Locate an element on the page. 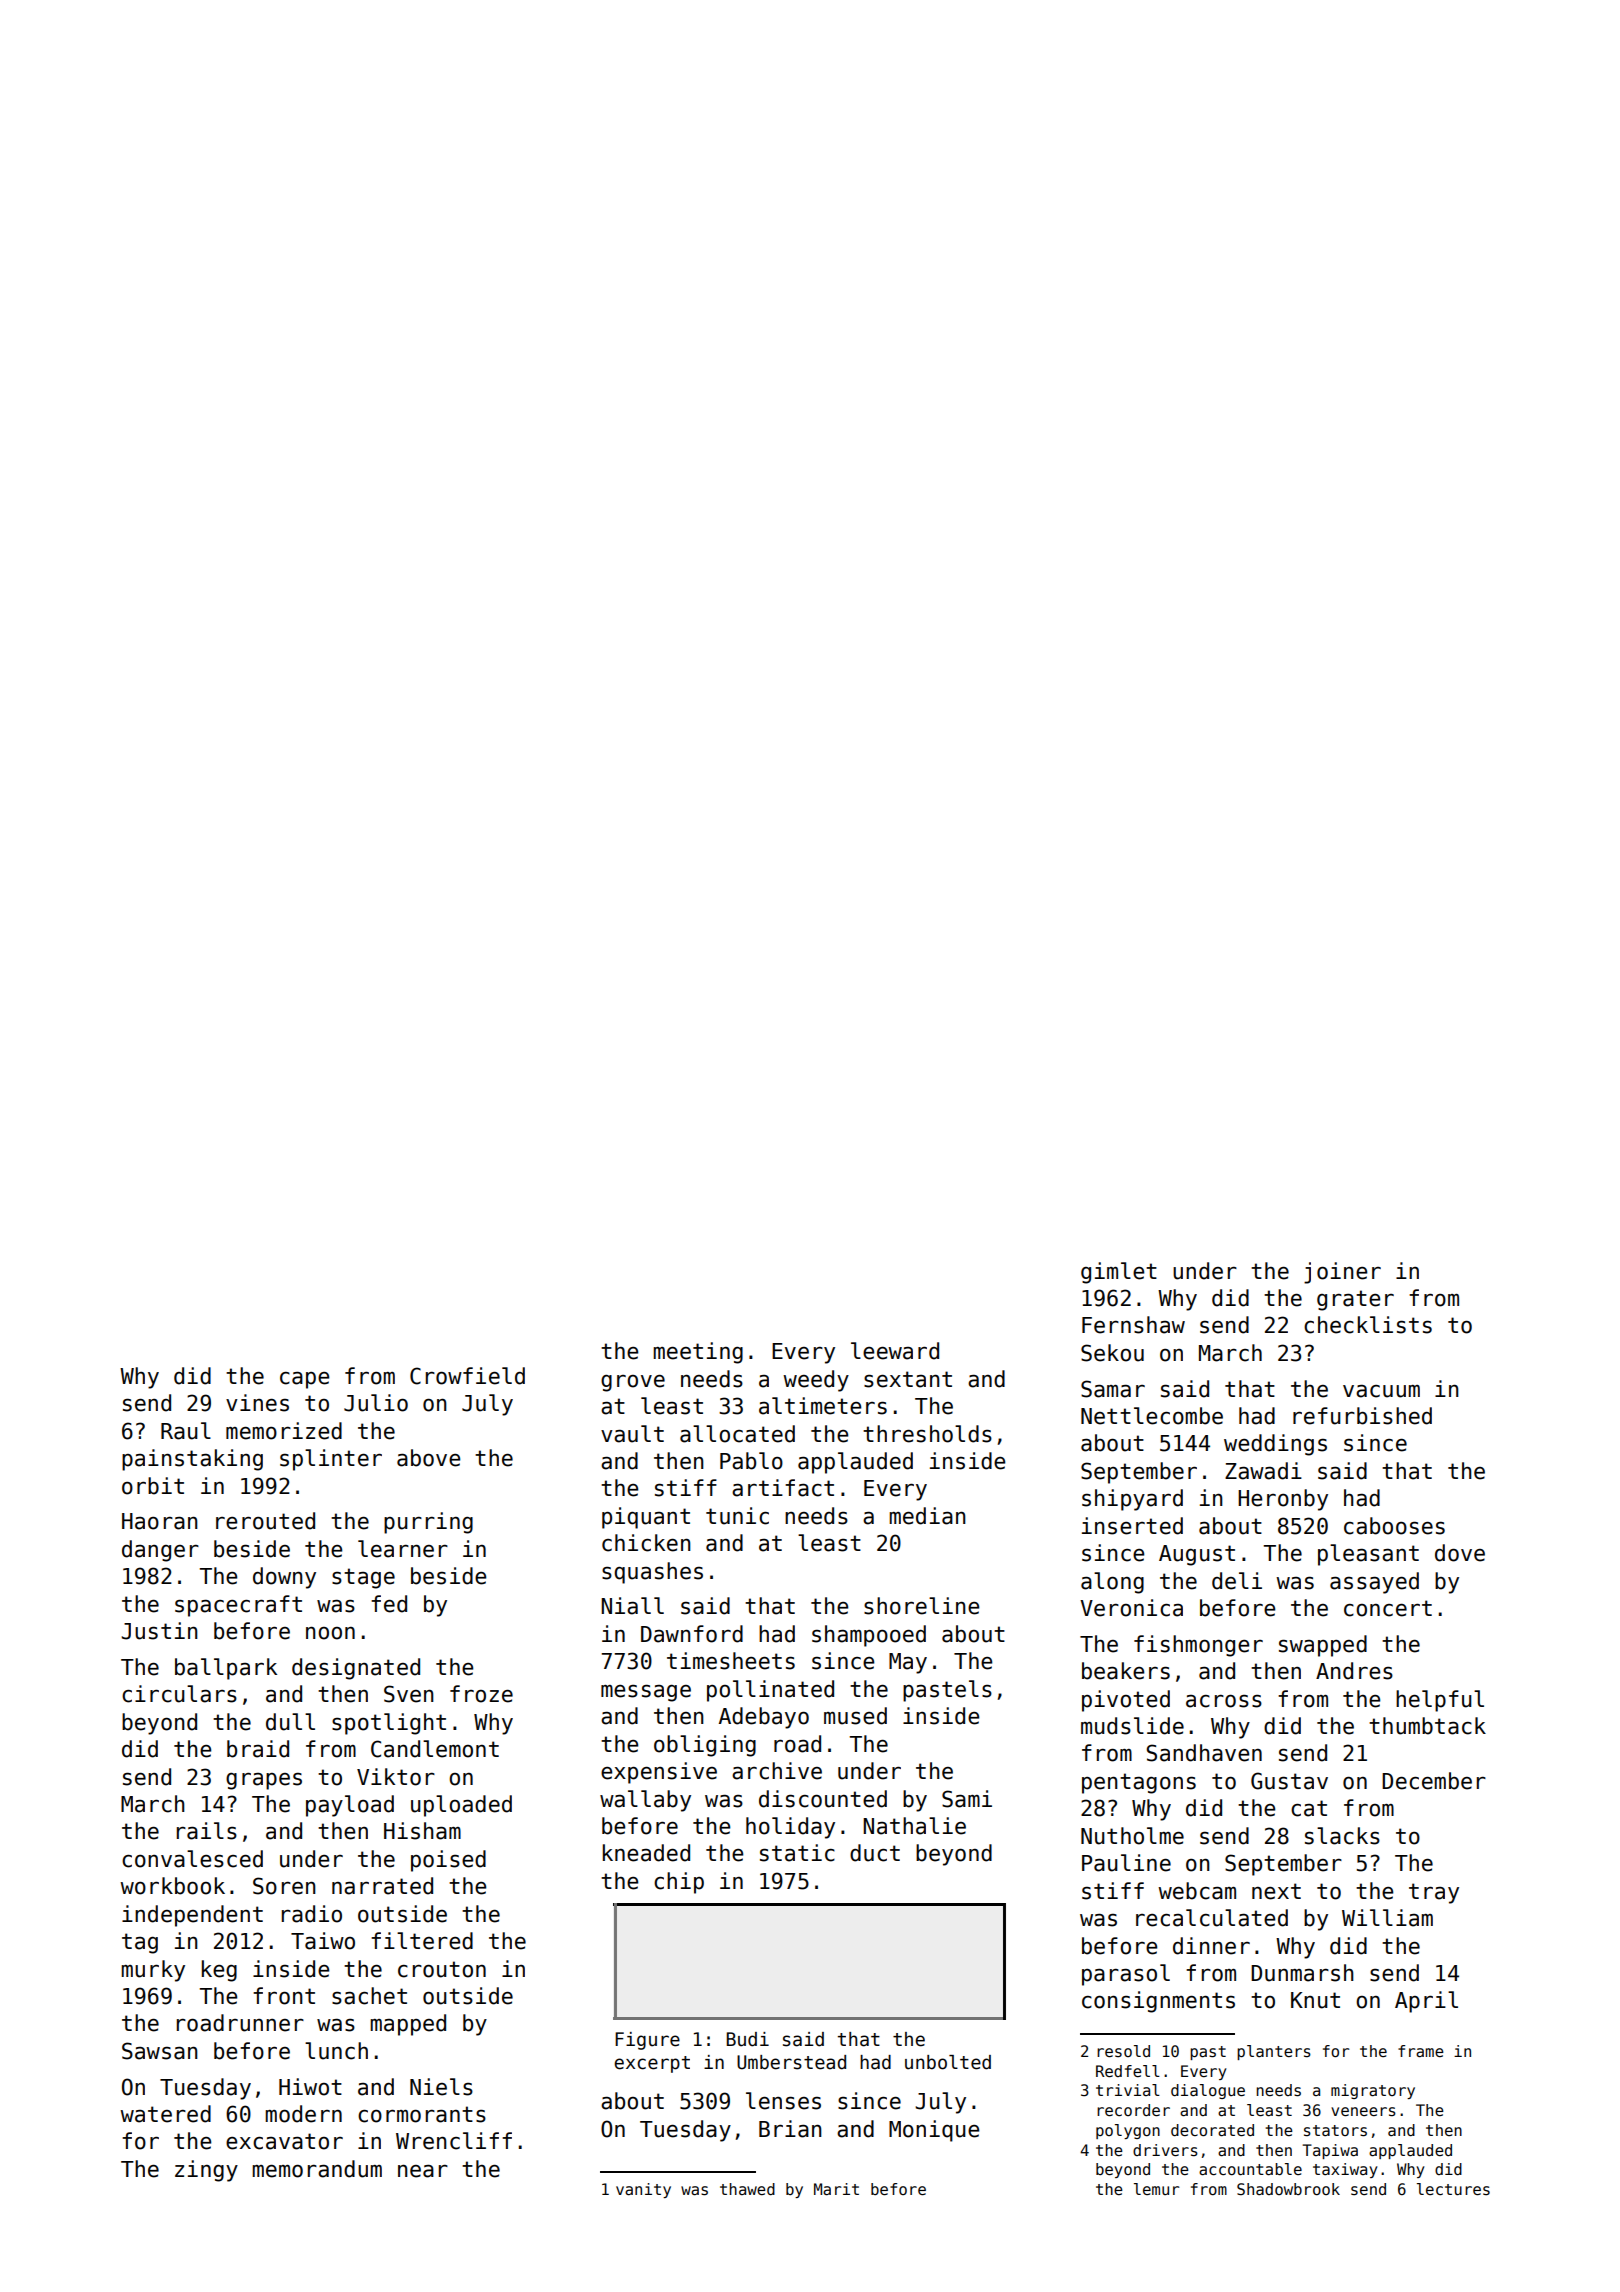 This page has height=2292, width=1620. thresholds is located at coordinates (927, 1434).
